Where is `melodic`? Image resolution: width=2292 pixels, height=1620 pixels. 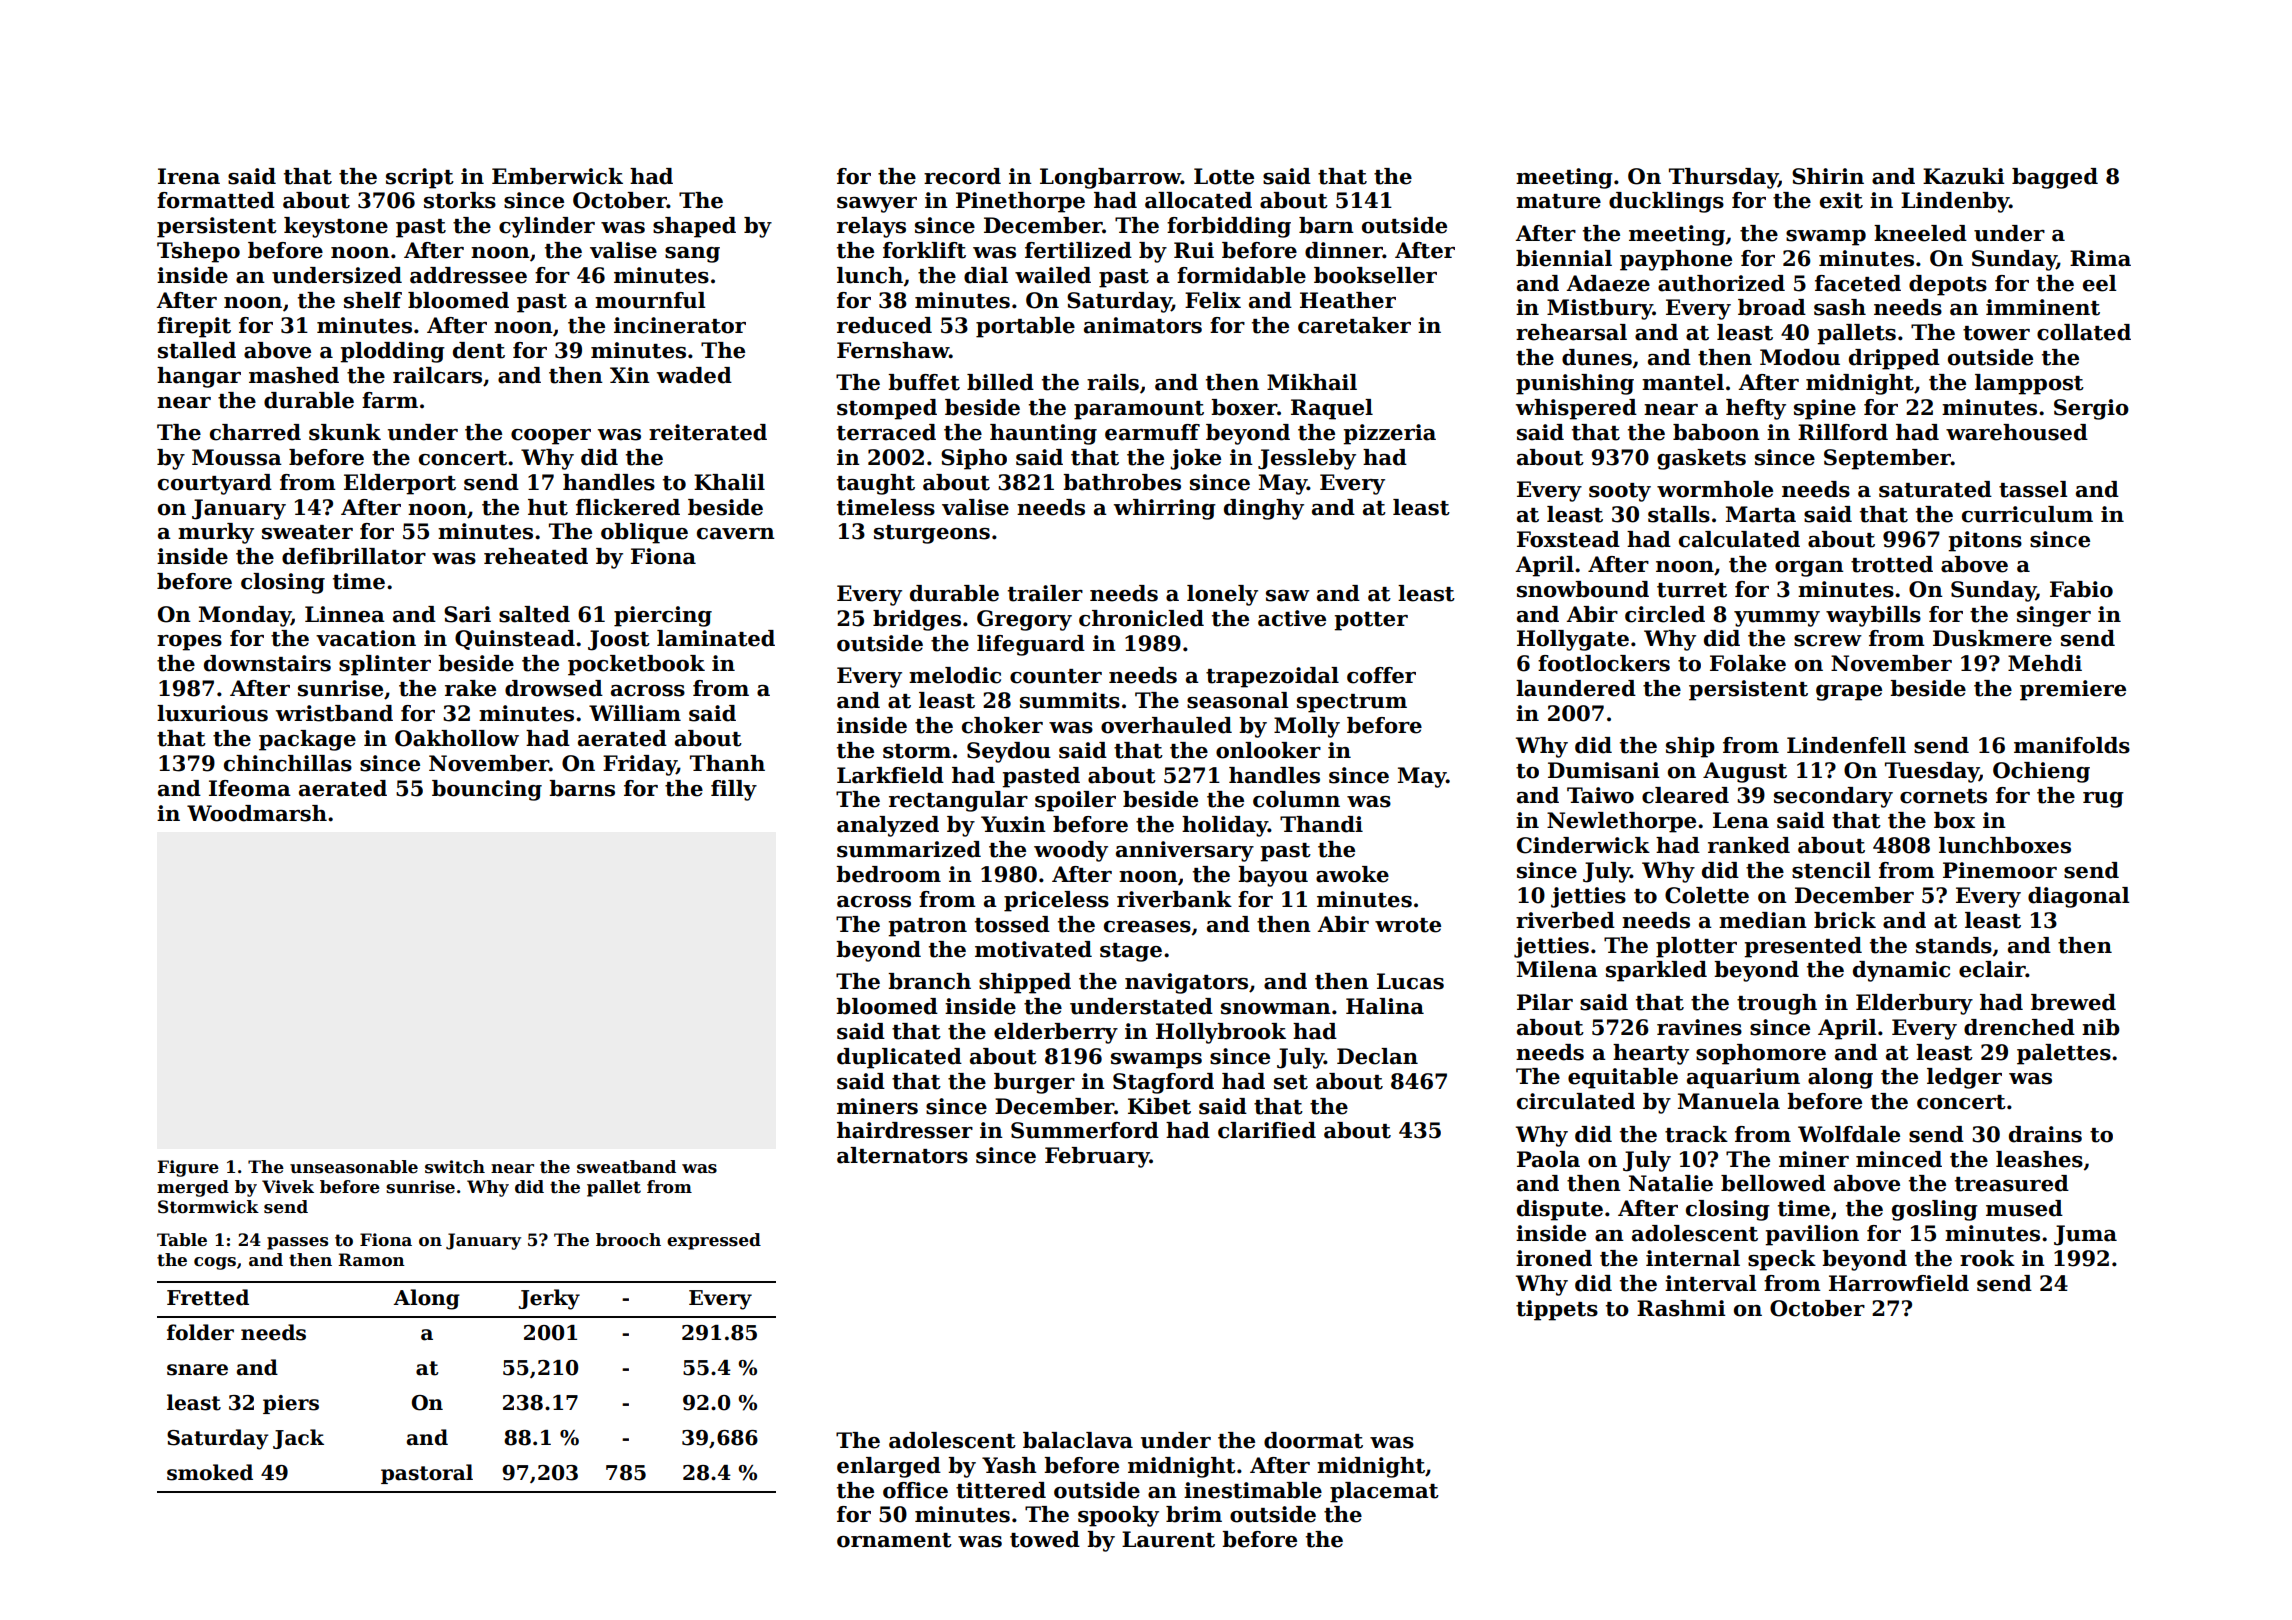 melodic is located at coordinates (955, 675).
